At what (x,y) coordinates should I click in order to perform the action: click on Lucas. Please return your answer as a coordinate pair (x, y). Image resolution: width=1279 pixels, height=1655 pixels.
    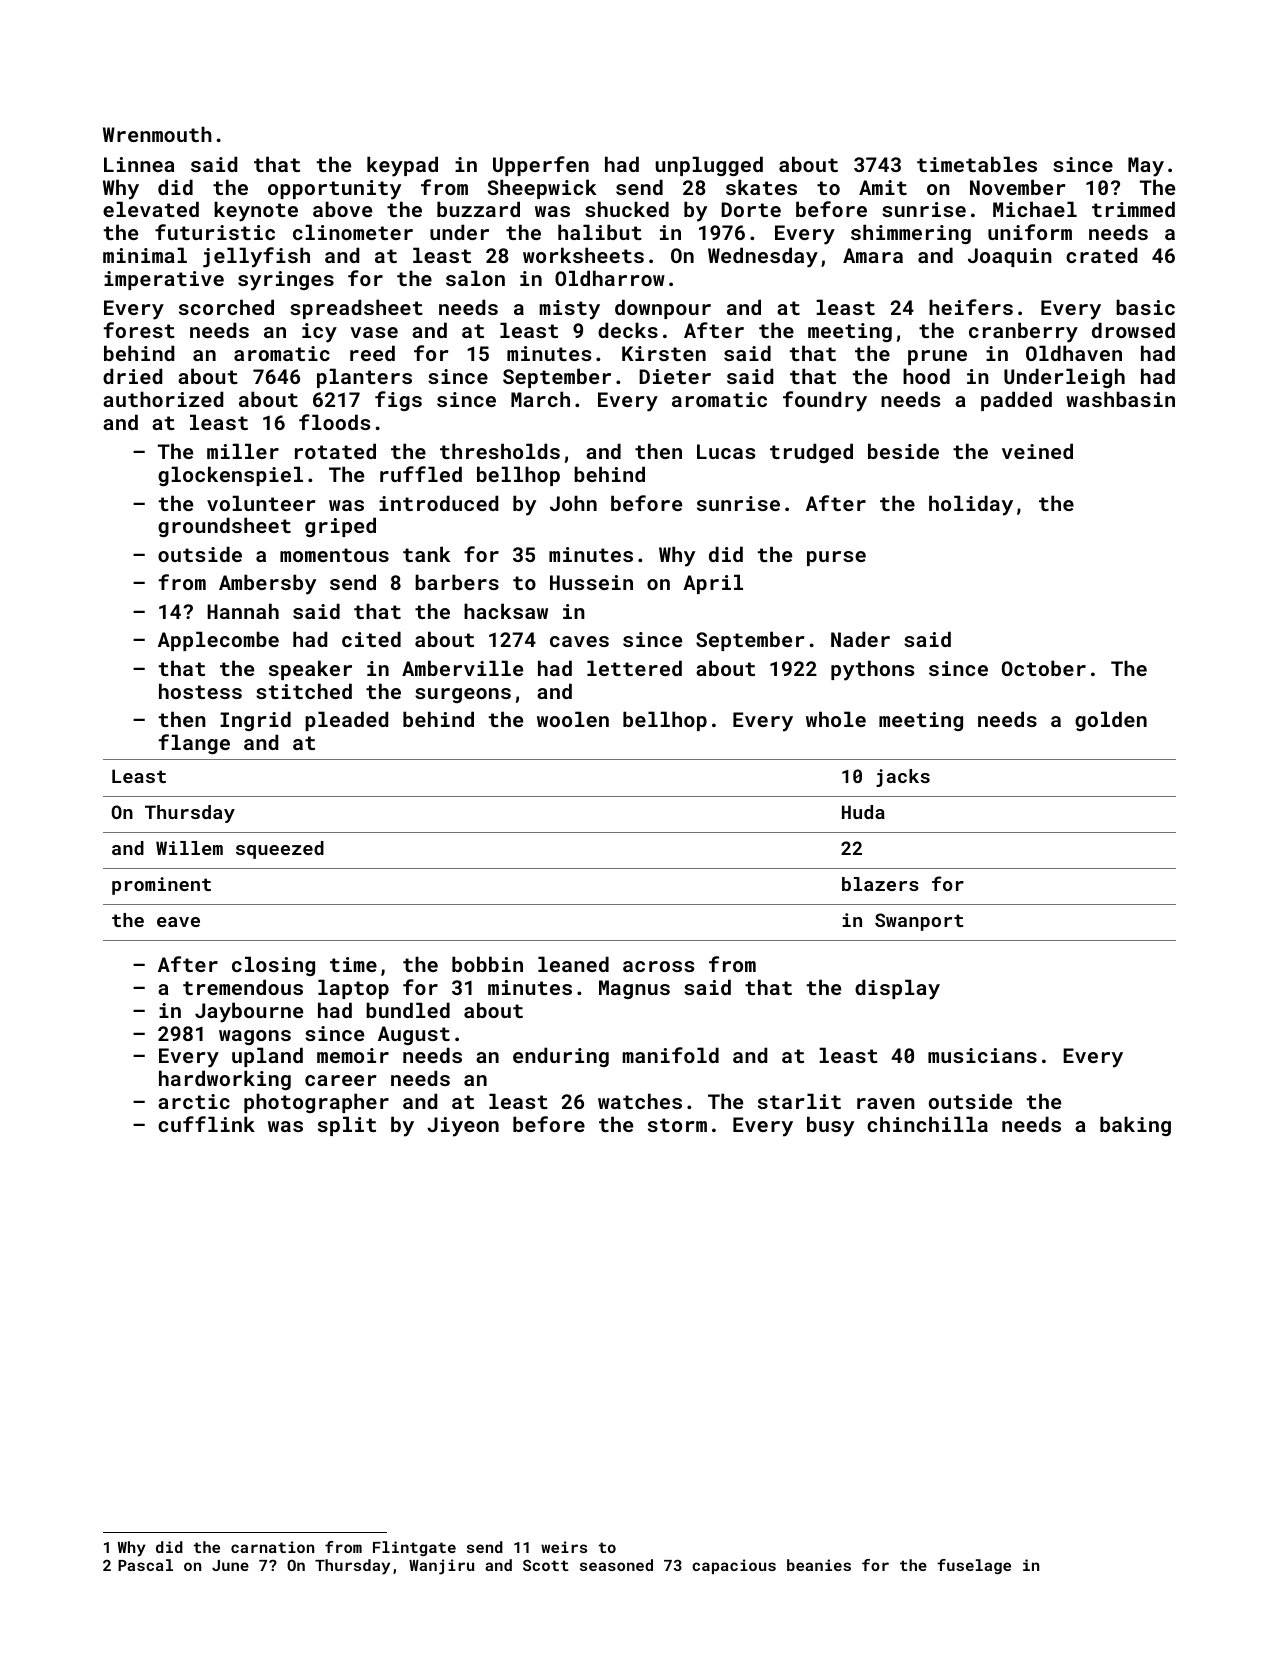
    Looking at the image, I should click on (726, 451).
